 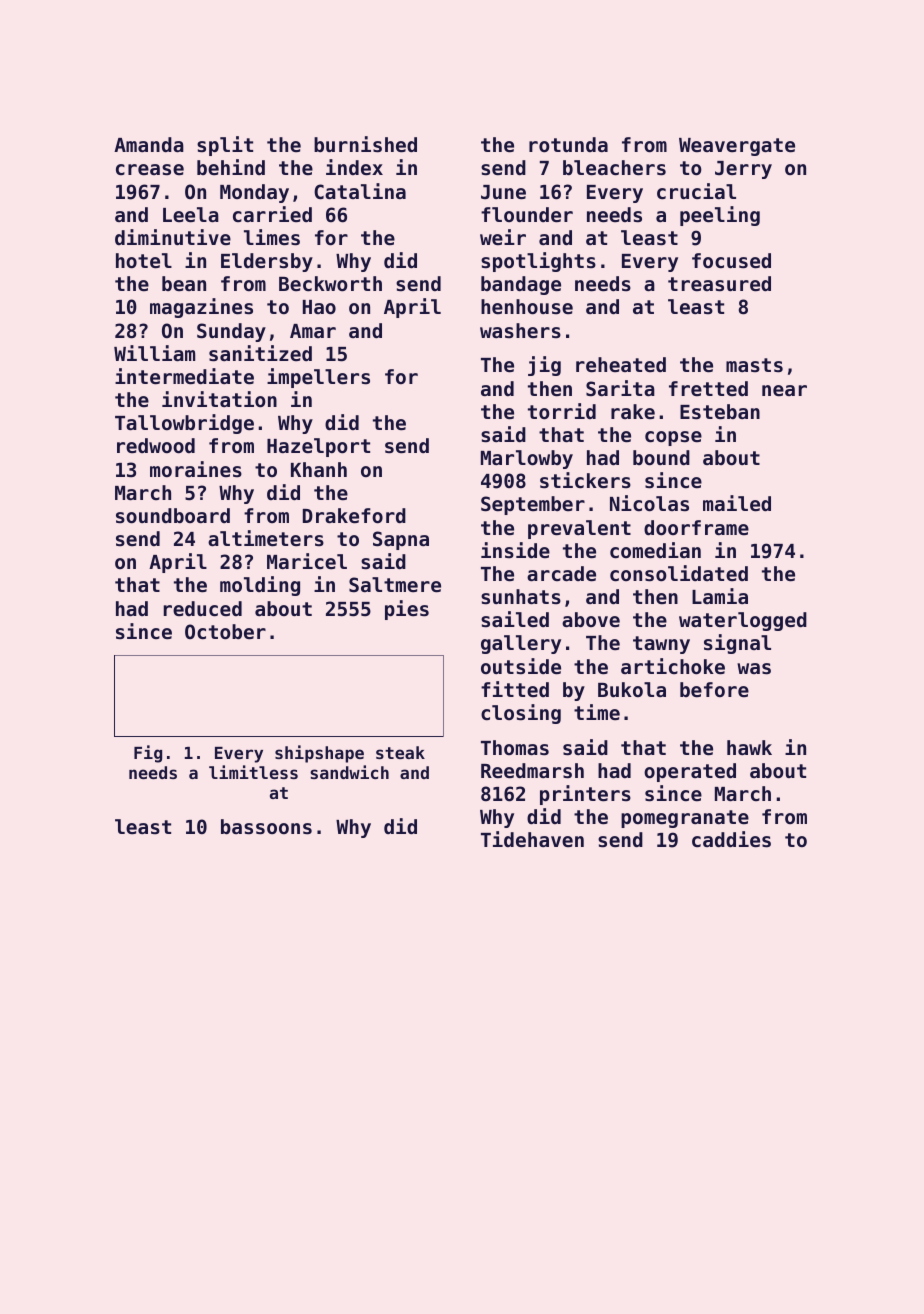 I want to click on near, so click(x=784, y=390).
